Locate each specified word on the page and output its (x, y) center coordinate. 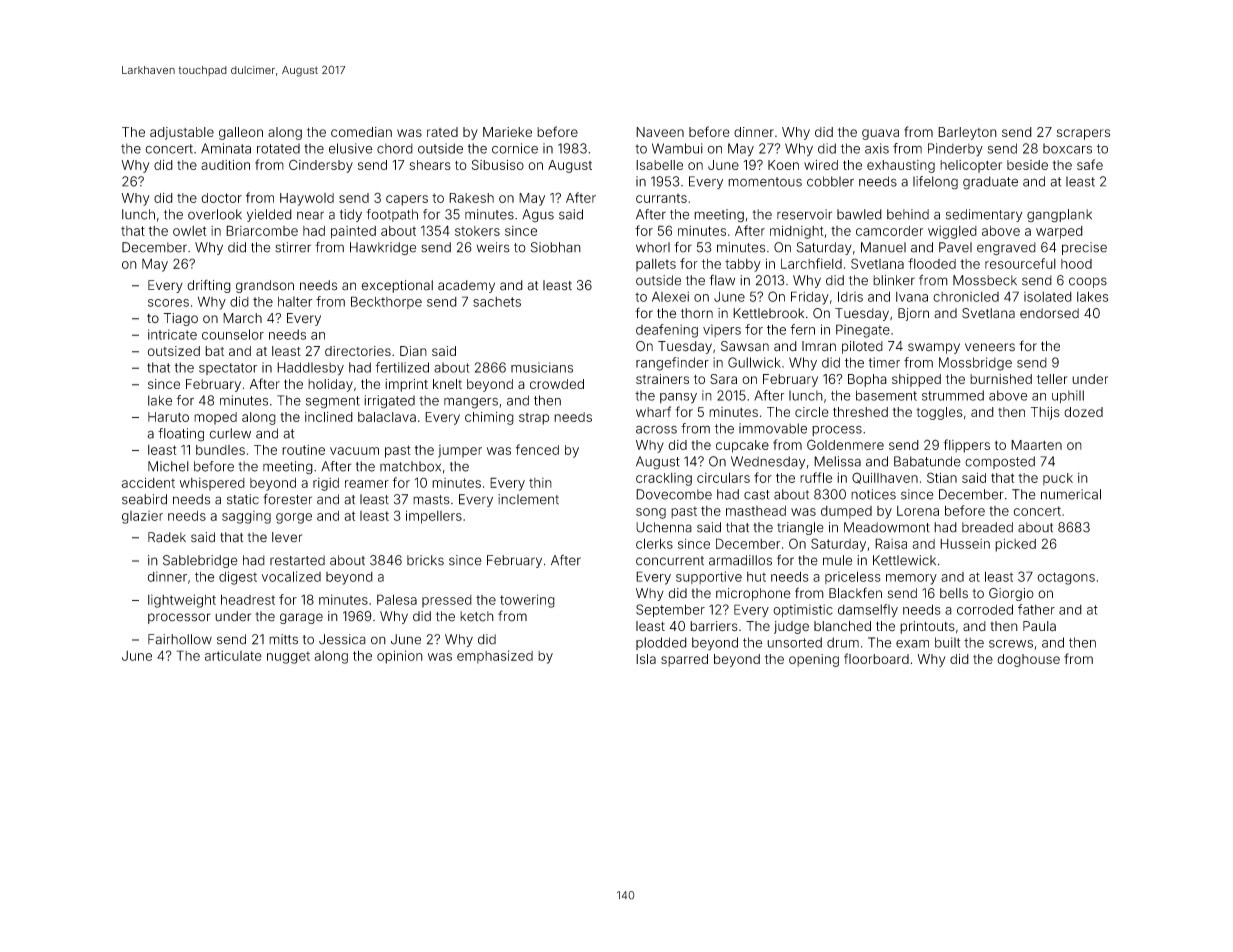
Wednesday (768, 462)
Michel (168, 466)
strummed (953, 395)
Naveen (660, 132)
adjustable (182, 133)
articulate (233, 655)
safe (1090, 164)
